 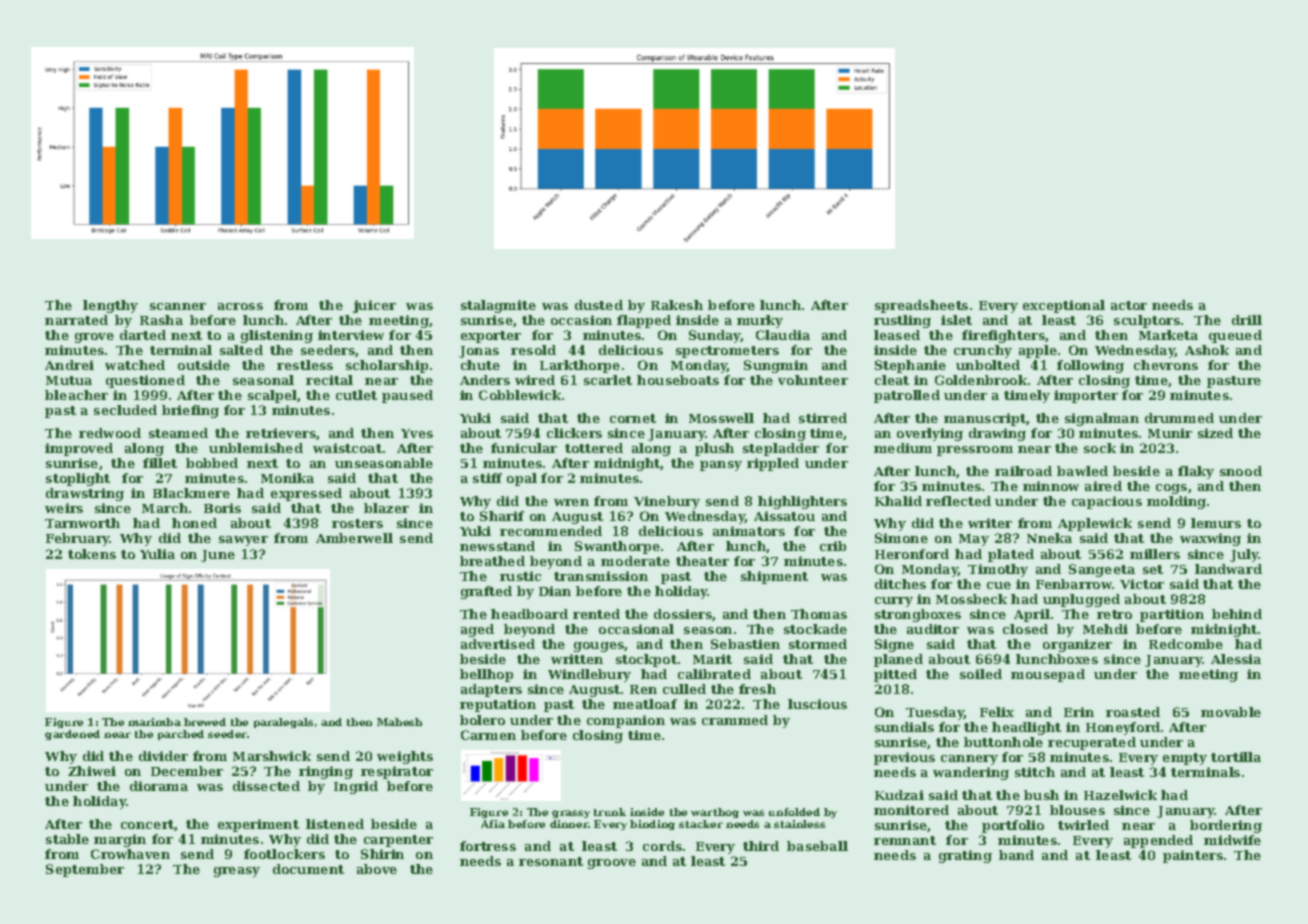 What do you see at coordinates (1193, 856) in the screenshot?
I see `painters` at bounding box center [1193, 856].
